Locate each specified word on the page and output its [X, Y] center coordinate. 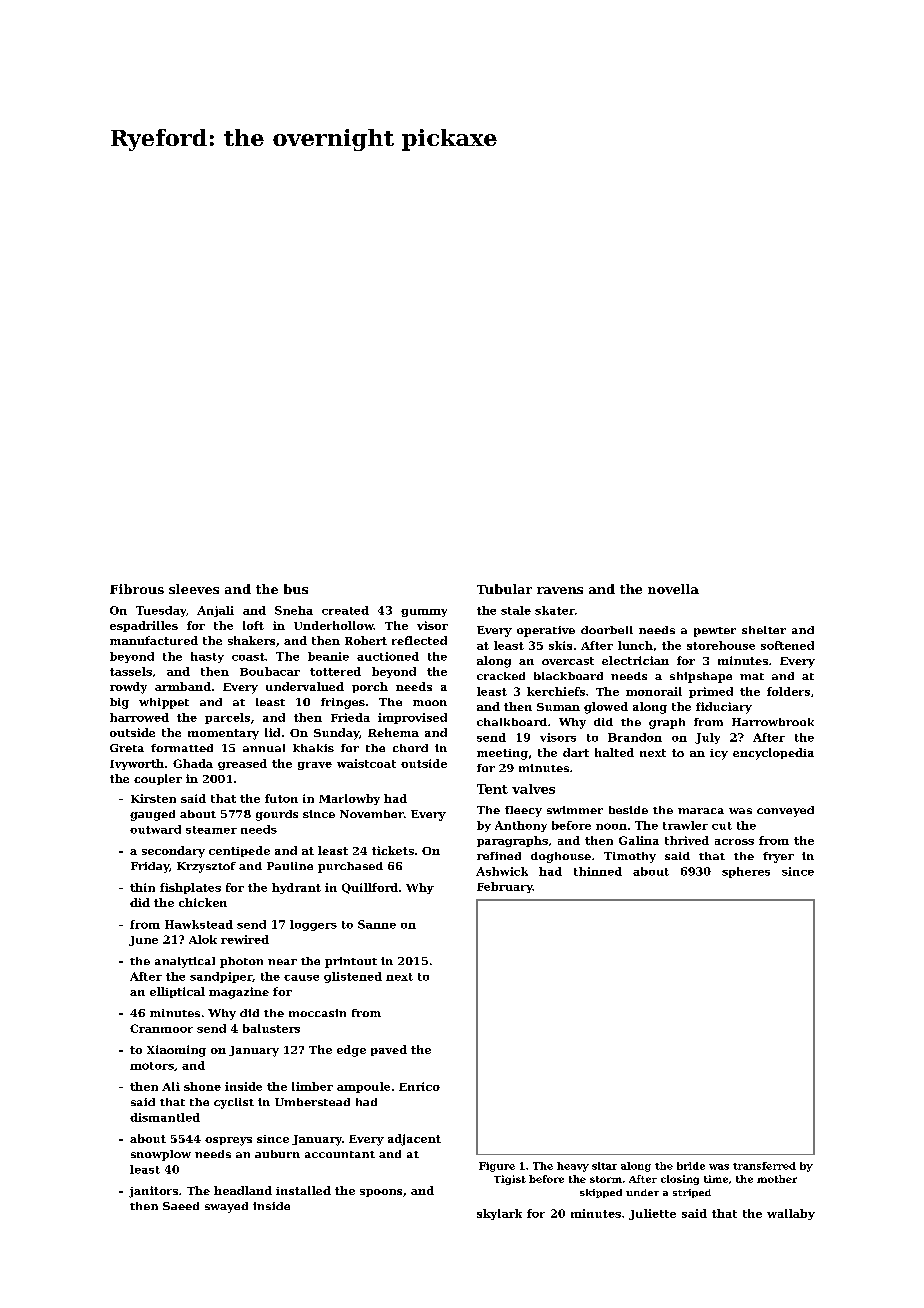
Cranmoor [161, 1028]
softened [787, 645]
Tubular [504, 589]
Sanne [377, 924]
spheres [746, 872]
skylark [499, 1214]
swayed [226, 1207]
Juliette [652, 1214]
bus [296, 589]
